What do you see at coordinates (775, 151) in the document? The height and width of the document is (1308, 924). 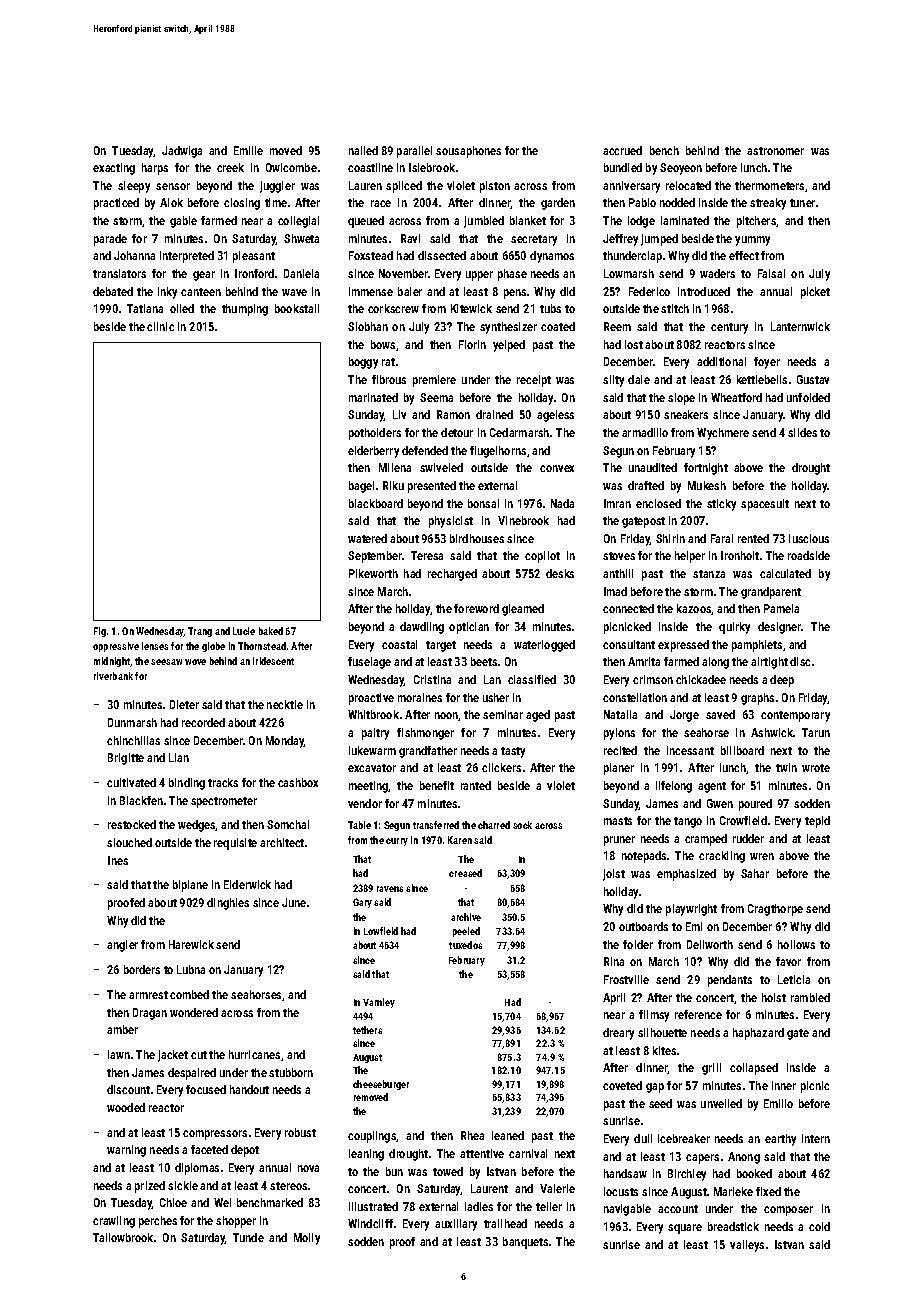 I see `astronomer` at bounding box center [775, 151].
